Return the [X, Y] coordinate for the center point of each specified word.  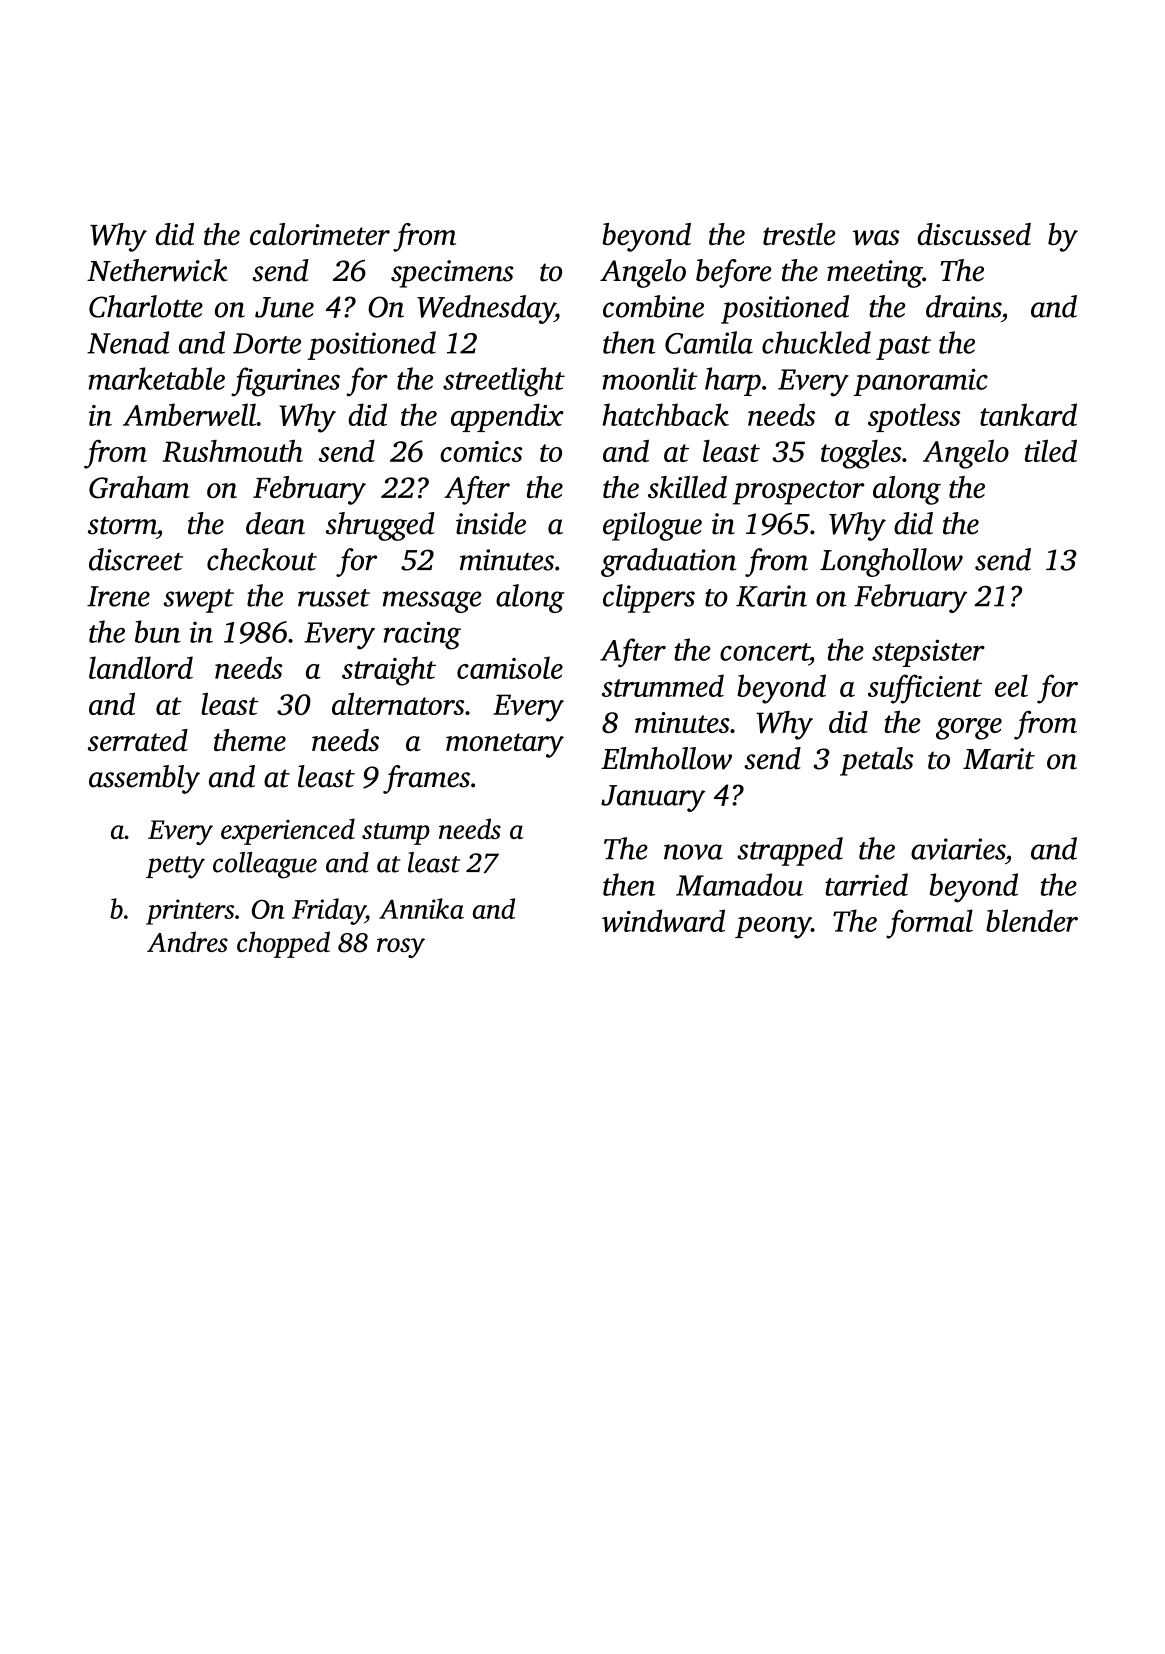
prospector [798, 492]
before [734, 273]
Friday [328, 911]
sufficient [925, 689]
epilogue [652, 526]
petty [175, 867]
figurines [285, 382]
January [653, 798]
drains [963, 306]
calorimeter [320, 234]
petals [876, 761]
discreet [136, 559]
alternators [398, 703]
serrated [138, 740]
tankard [1028, 414]
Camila [709, 342]
